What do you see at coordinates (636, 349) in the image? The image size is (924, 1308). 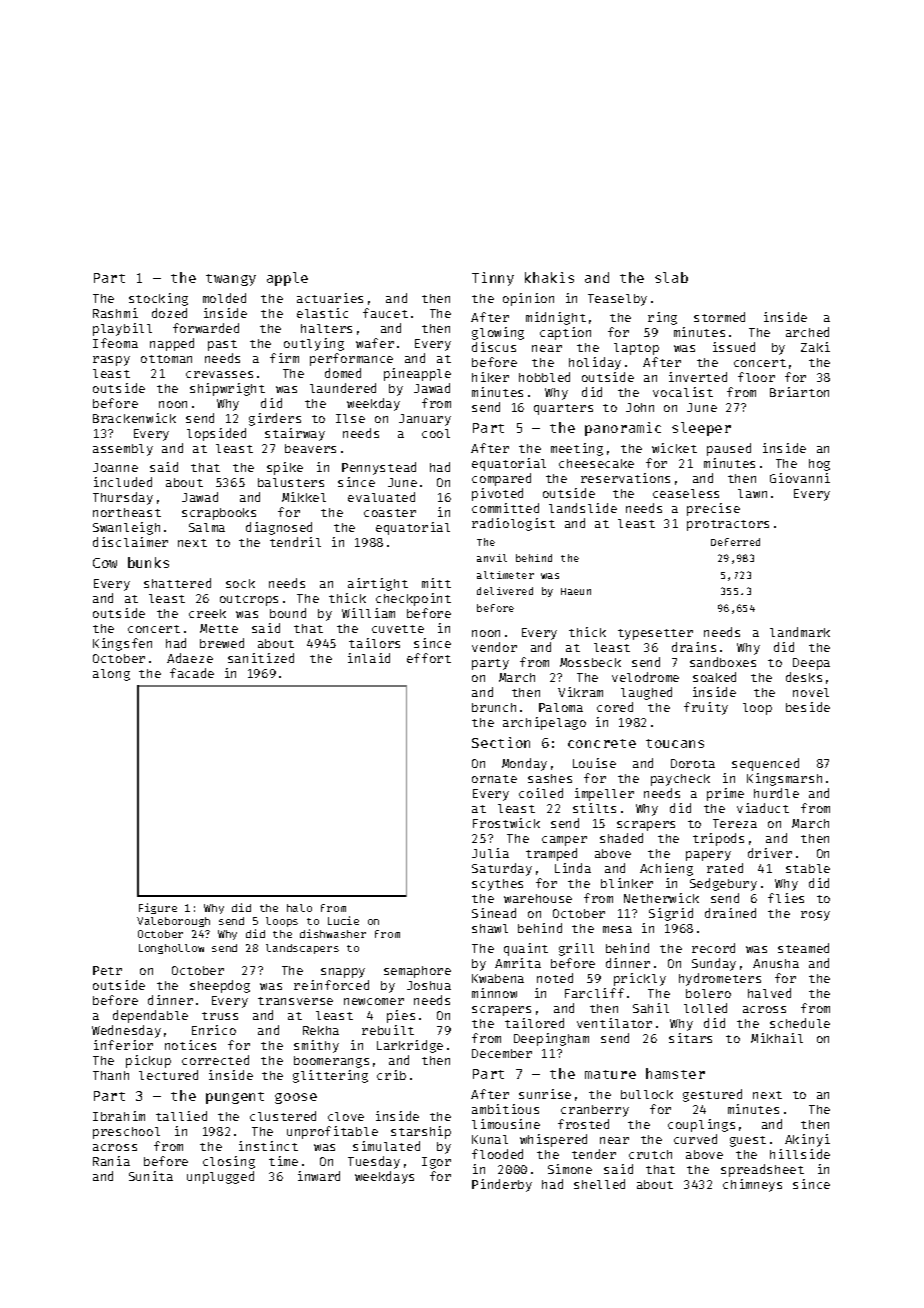 I see `laptop` at bounding box center [636, 349].
